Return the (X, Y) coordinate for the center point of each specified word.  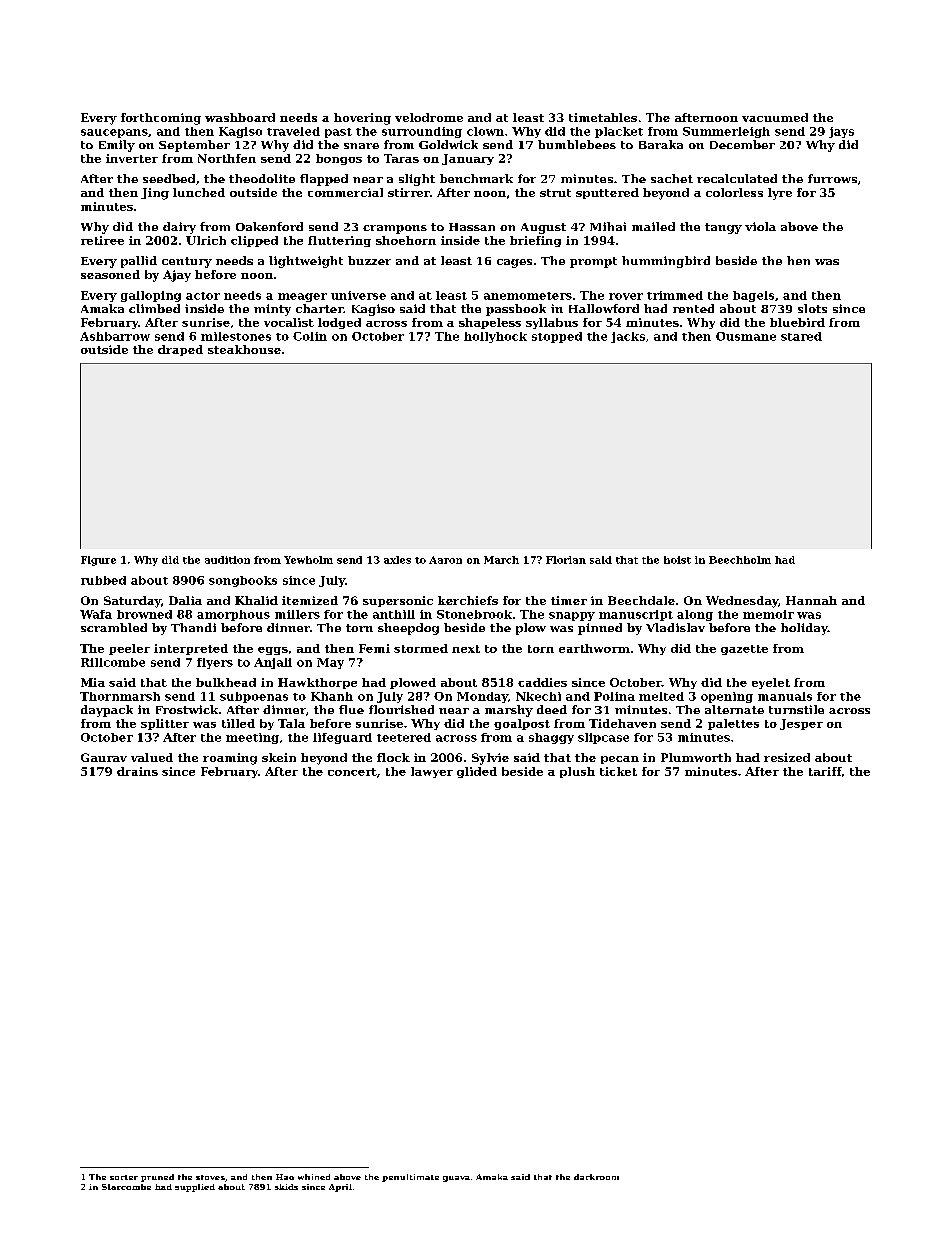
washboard (240, 117)
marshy (509, 711)
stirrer (409, 192)
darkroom (596, 1177)
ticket (618, 771)
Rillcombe (113, 662)
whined (314, 1177)
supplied (195, 1188)
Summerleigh (726, 132)
